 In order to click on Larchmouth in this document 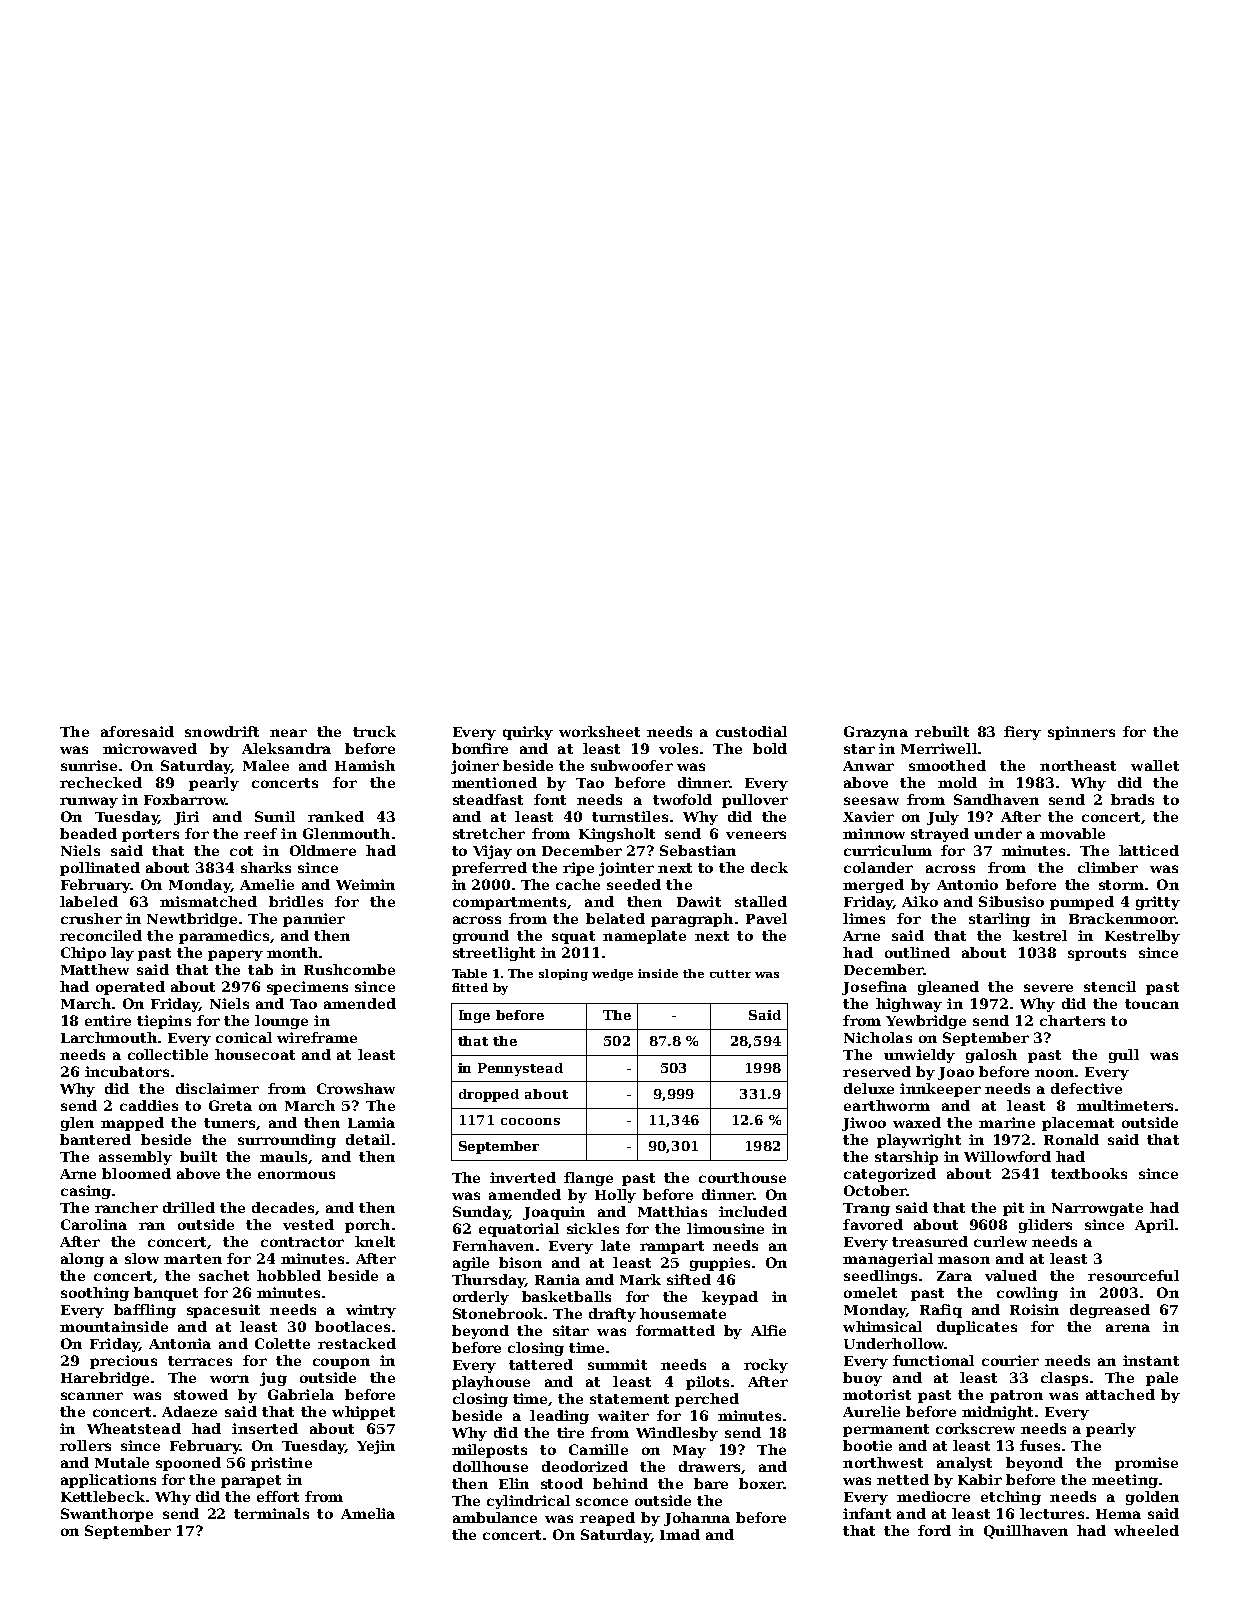, I will do `click(109, 1037)`.
